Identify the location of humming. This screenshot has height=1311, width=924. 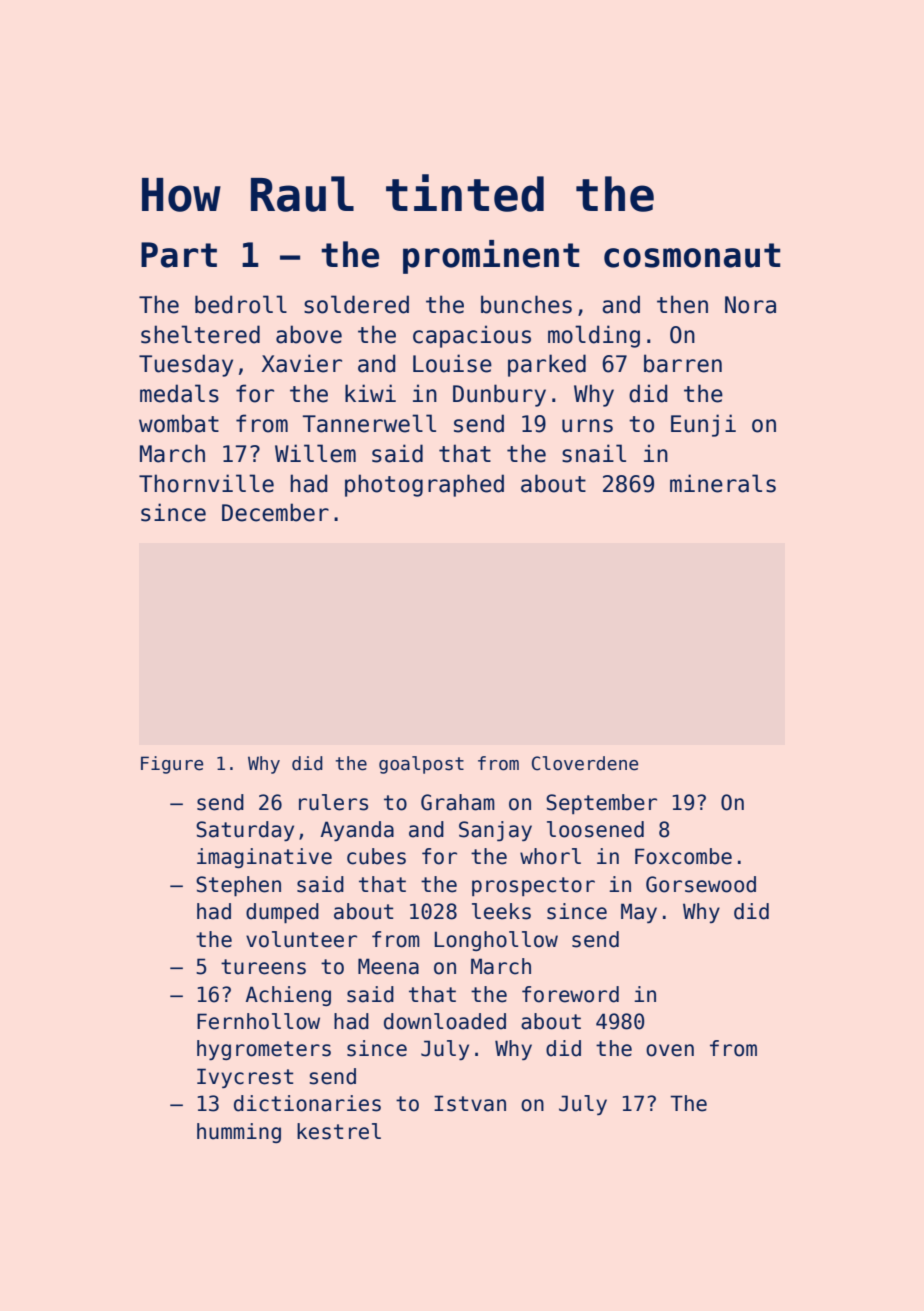
(239, 1133).
